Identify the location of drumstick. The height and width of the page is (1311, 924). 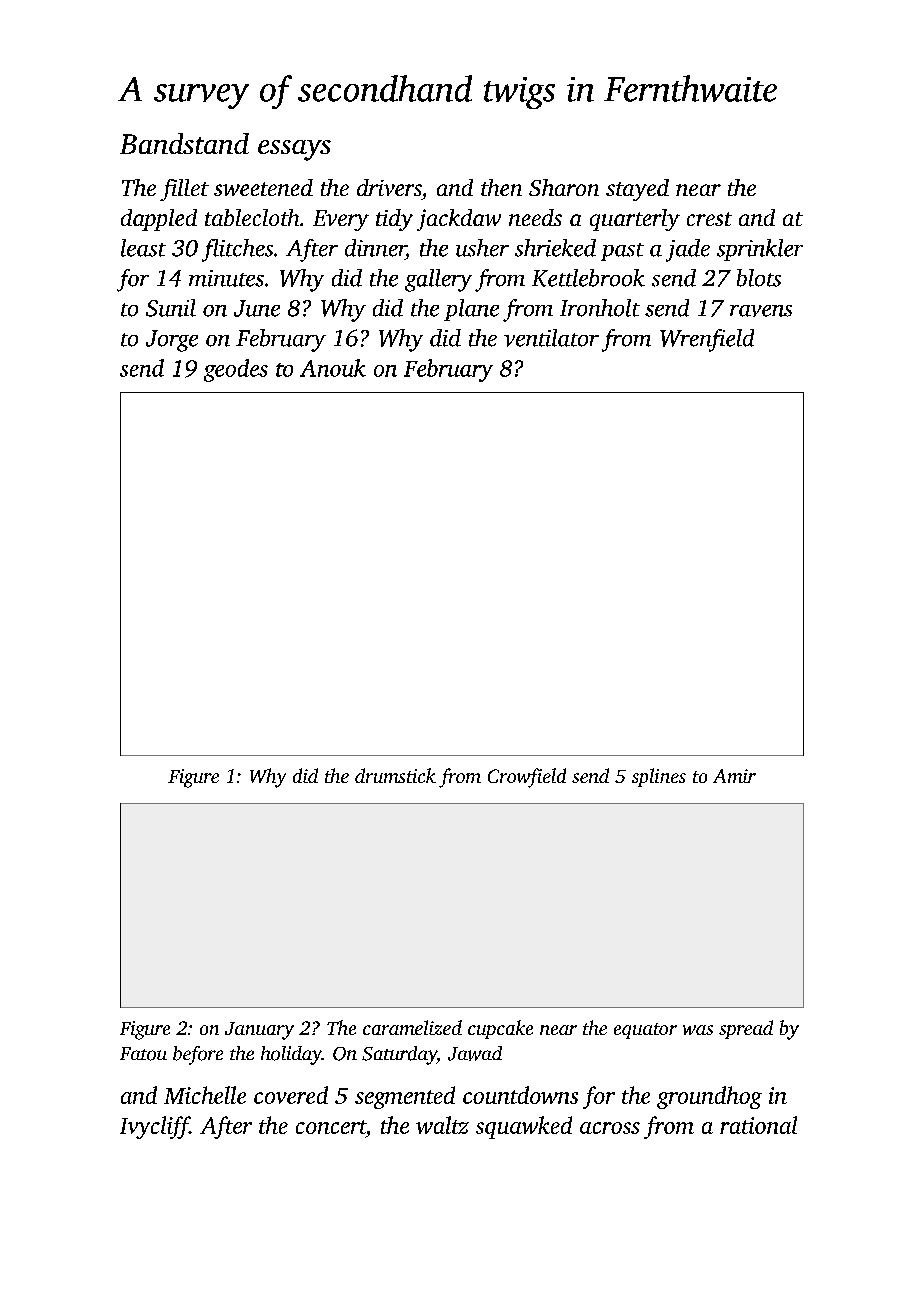
(395, 775).
